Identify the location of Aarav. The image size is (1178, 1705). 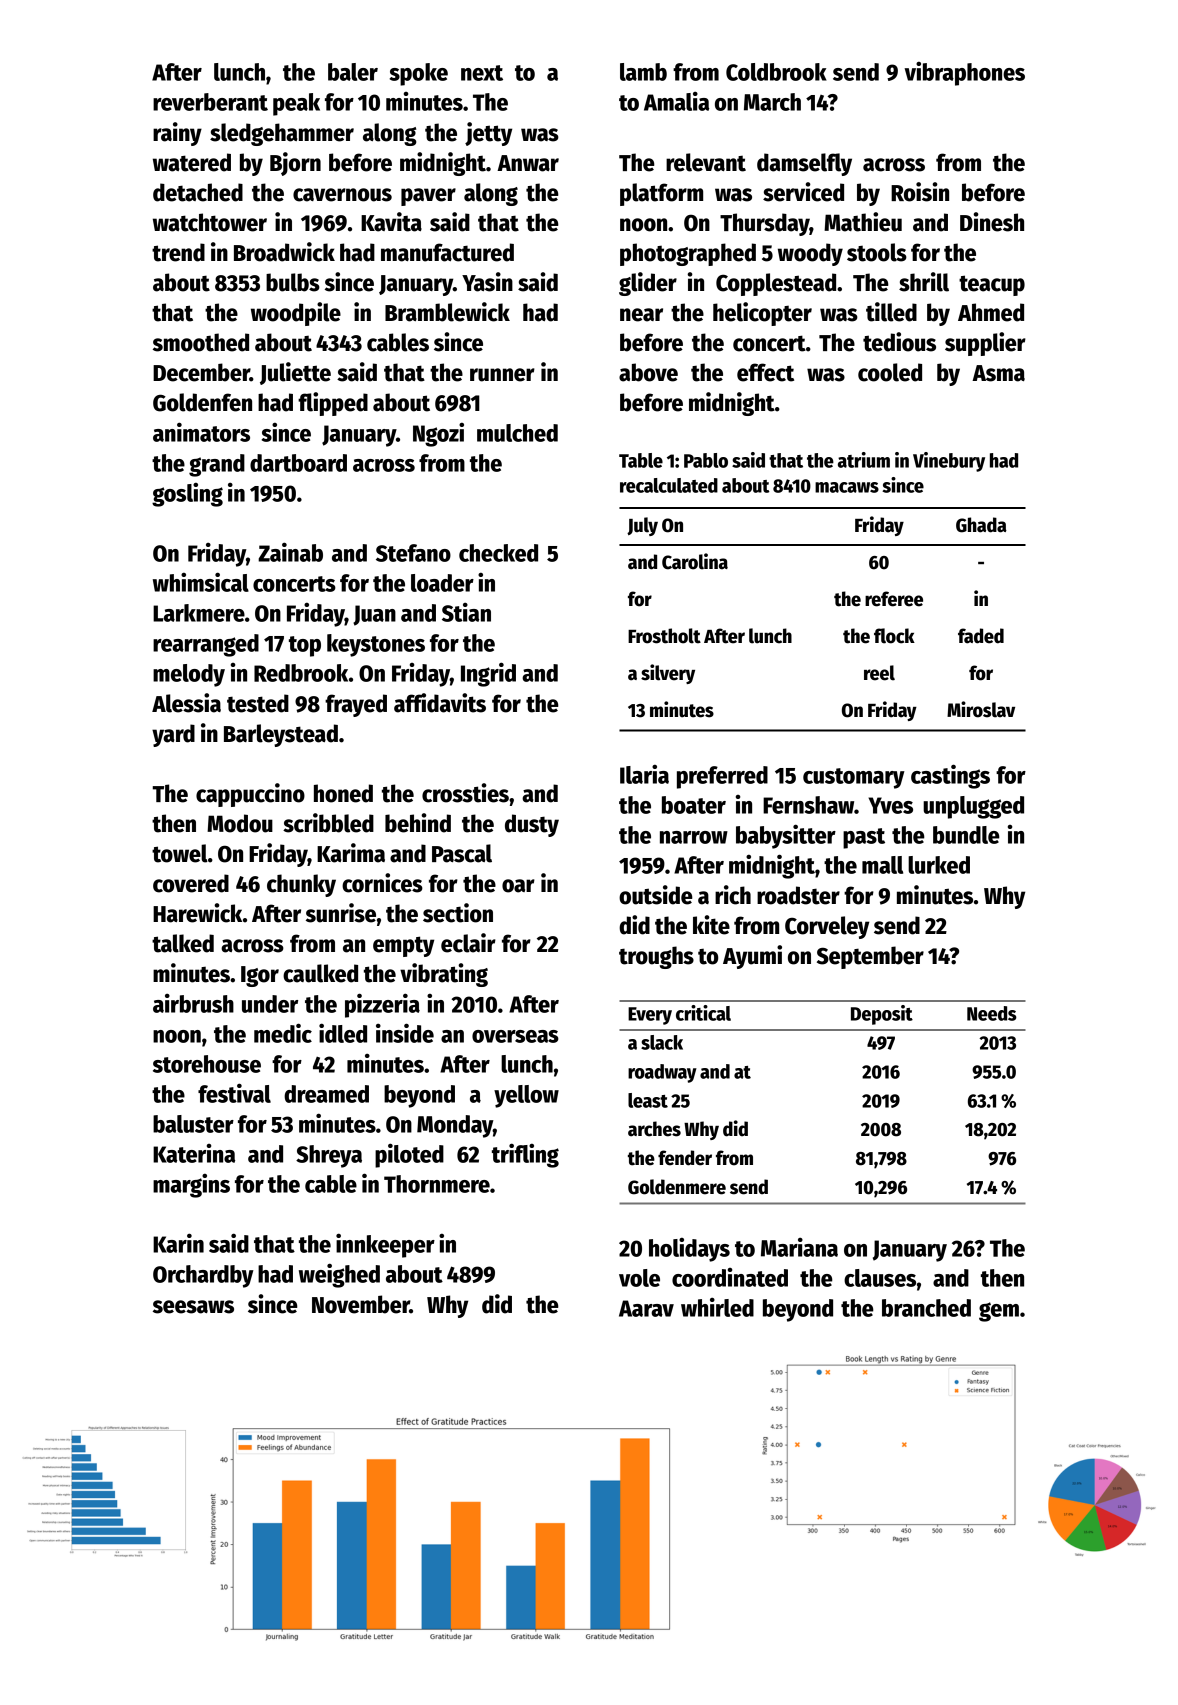
(646, 1308).
